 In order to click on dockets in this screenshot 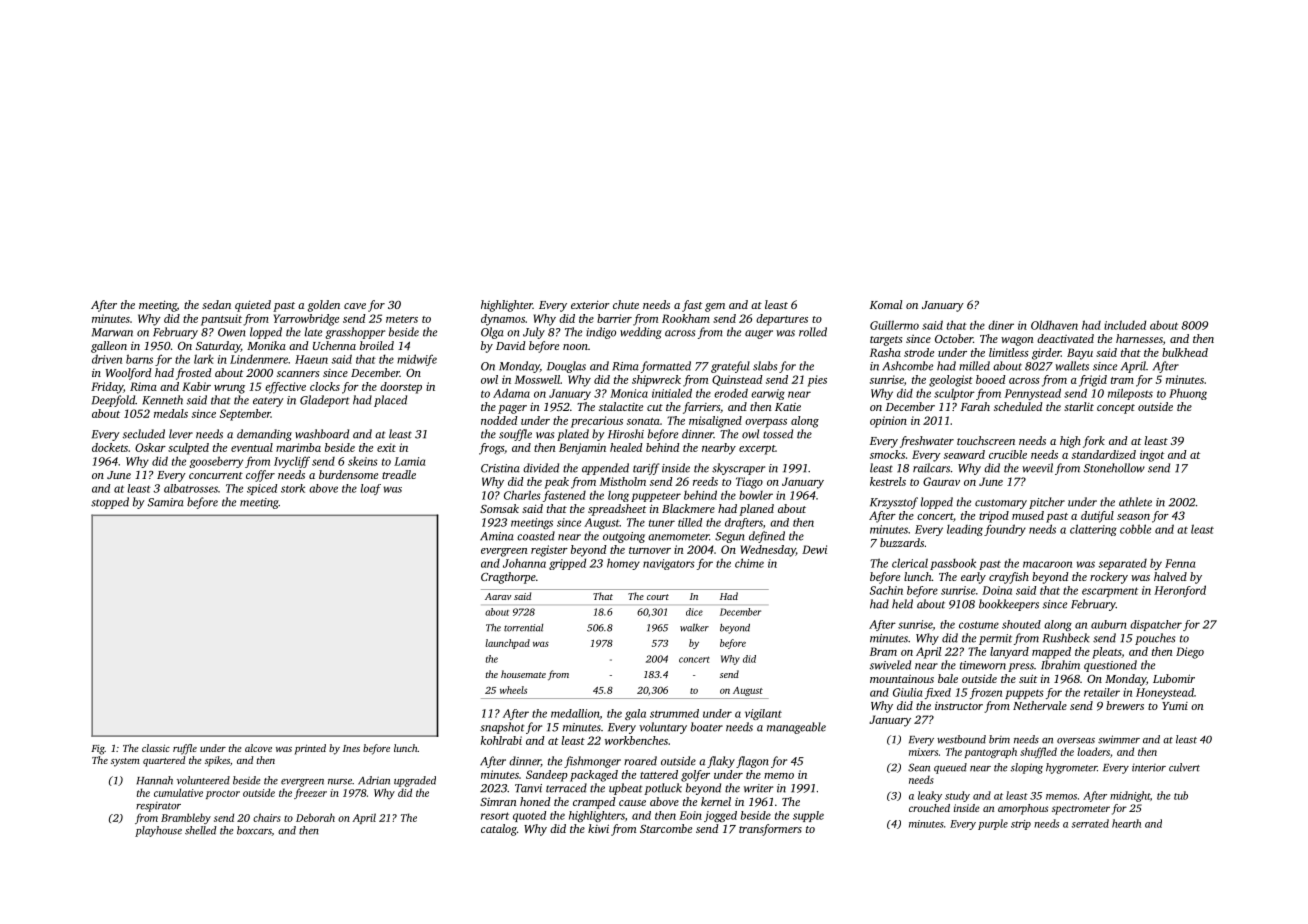, I will do `click(110, 447)`.
